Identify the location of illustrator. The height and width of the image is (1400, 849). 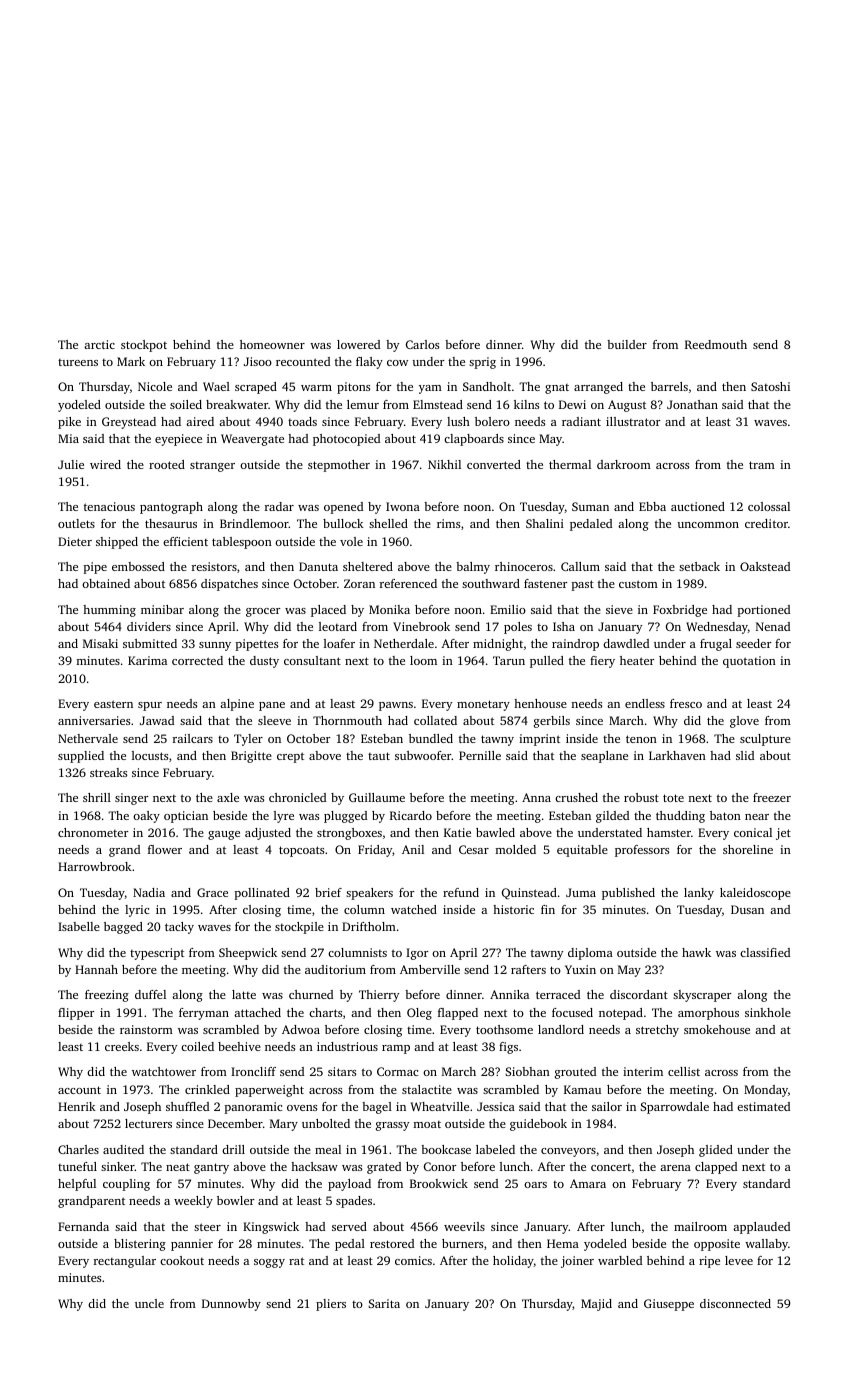
(633, 421).
